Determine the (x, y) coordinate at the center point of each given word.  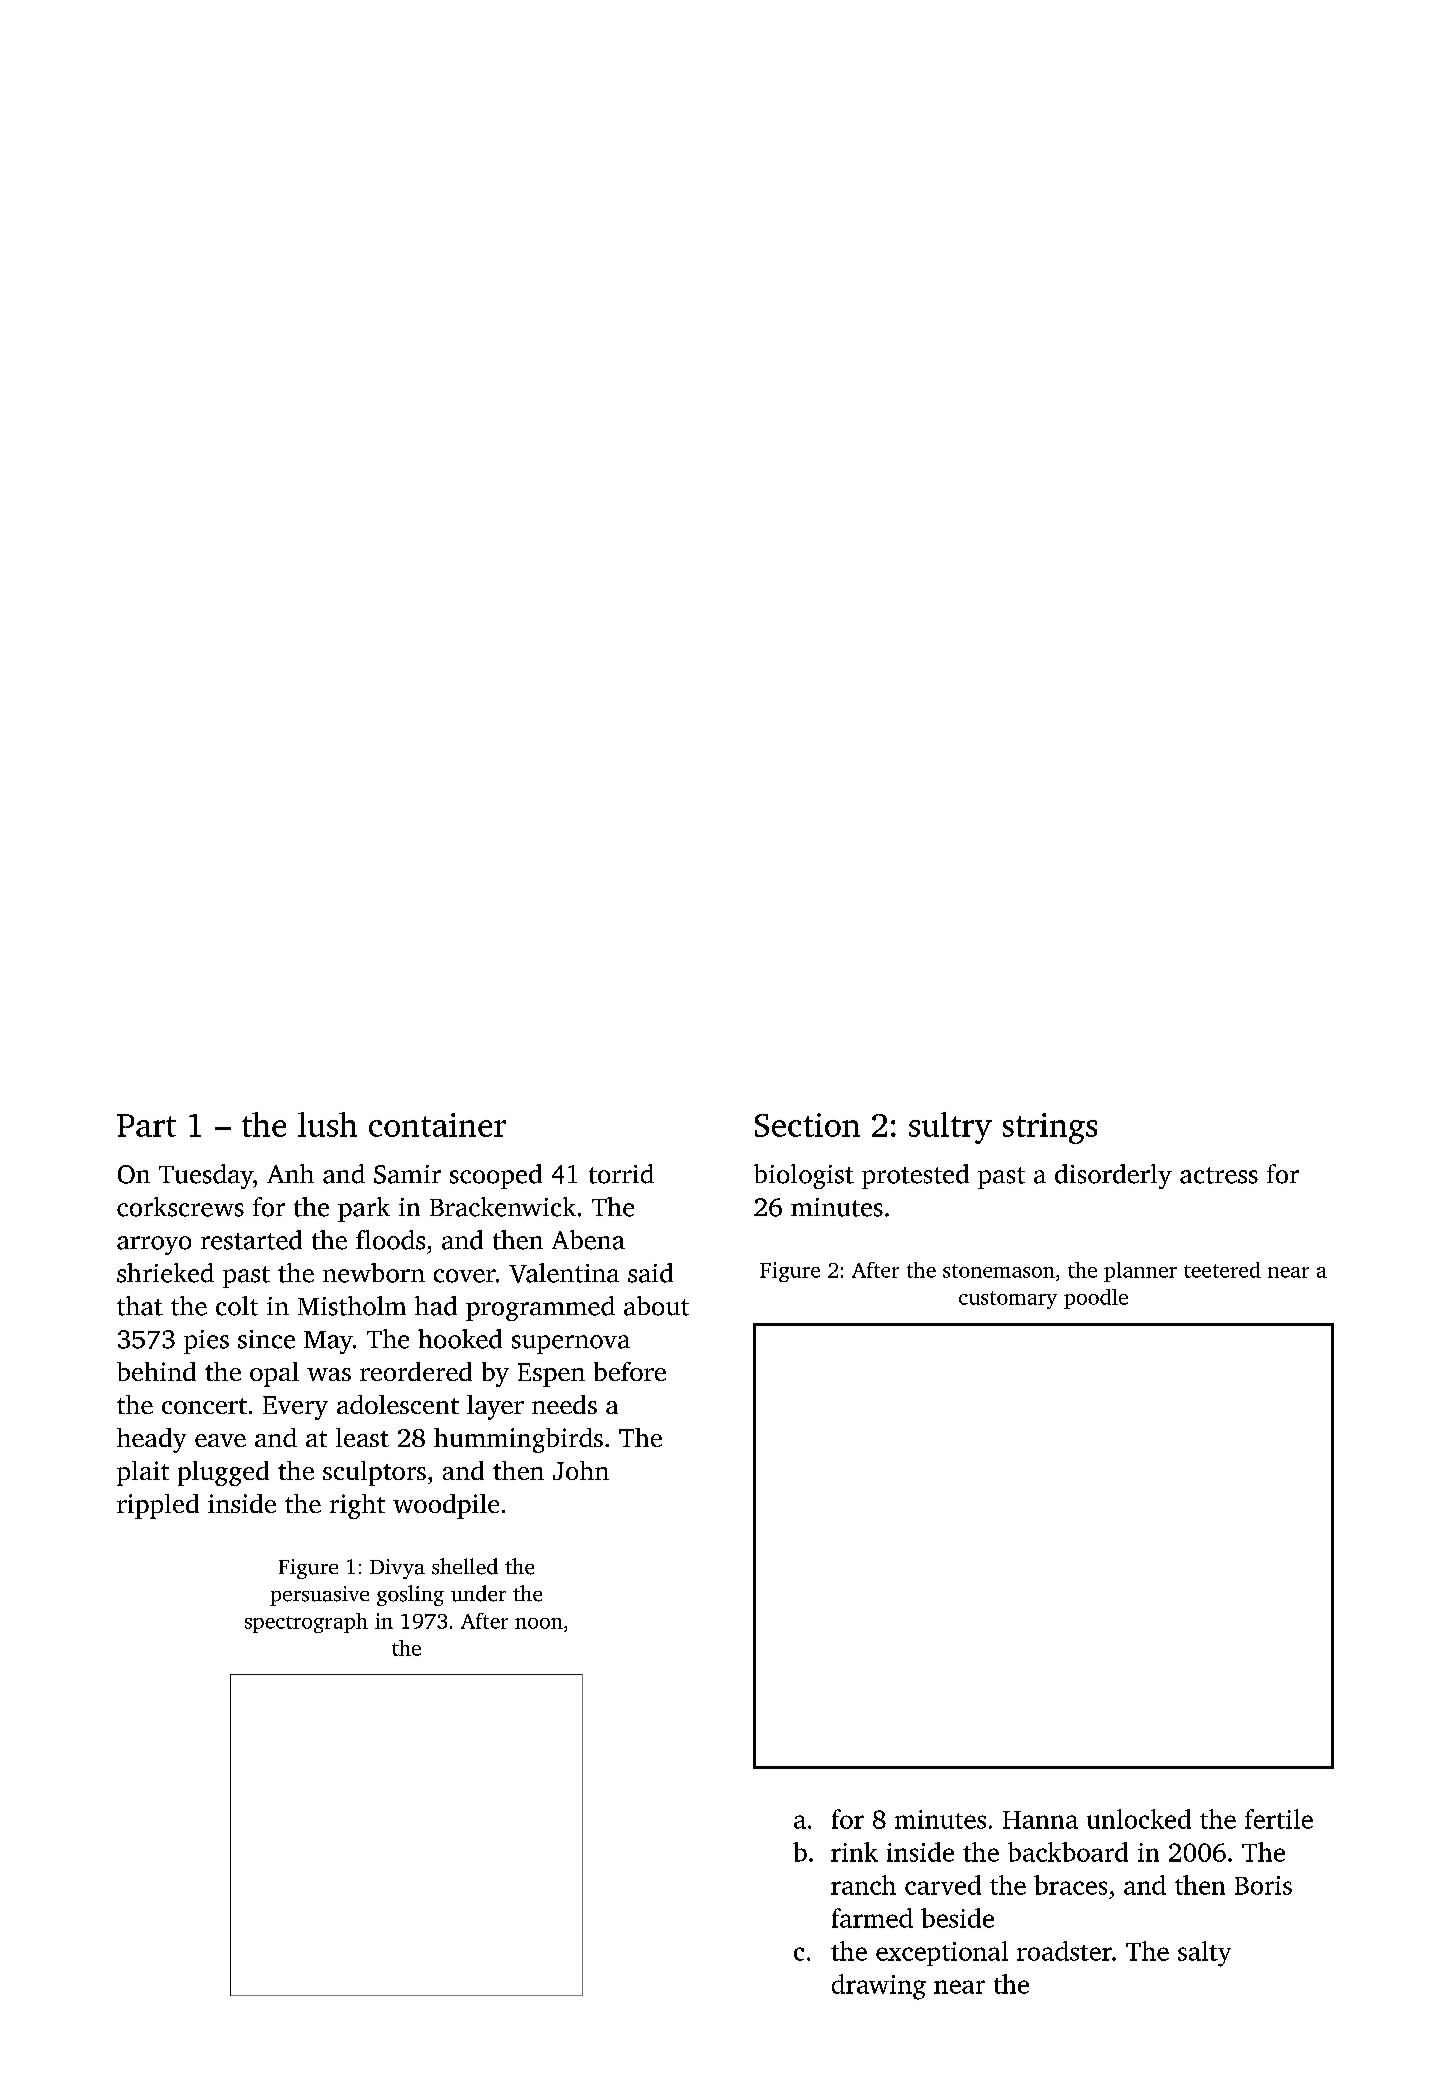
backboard (1068, 1852)
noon (539, 1623)
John (581, 1470)
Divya (397, 1569)
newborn (374, 1273)
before (630, 1371)
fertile (1279, 1819)
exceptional (942, 1953)
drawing (879, 1987)
